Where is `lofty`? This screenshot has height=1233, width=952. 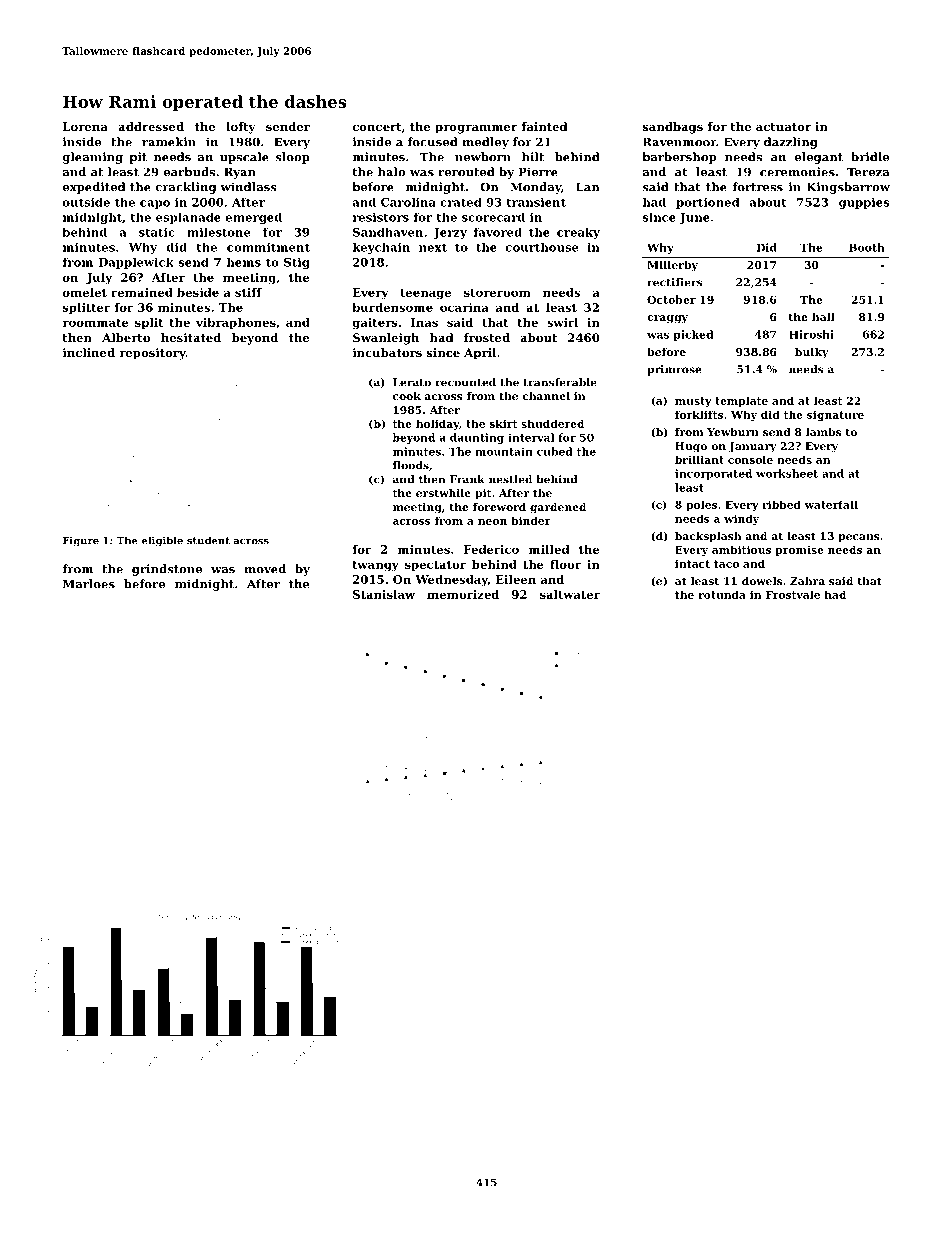
lofty is located at coordinates (241, 128).
